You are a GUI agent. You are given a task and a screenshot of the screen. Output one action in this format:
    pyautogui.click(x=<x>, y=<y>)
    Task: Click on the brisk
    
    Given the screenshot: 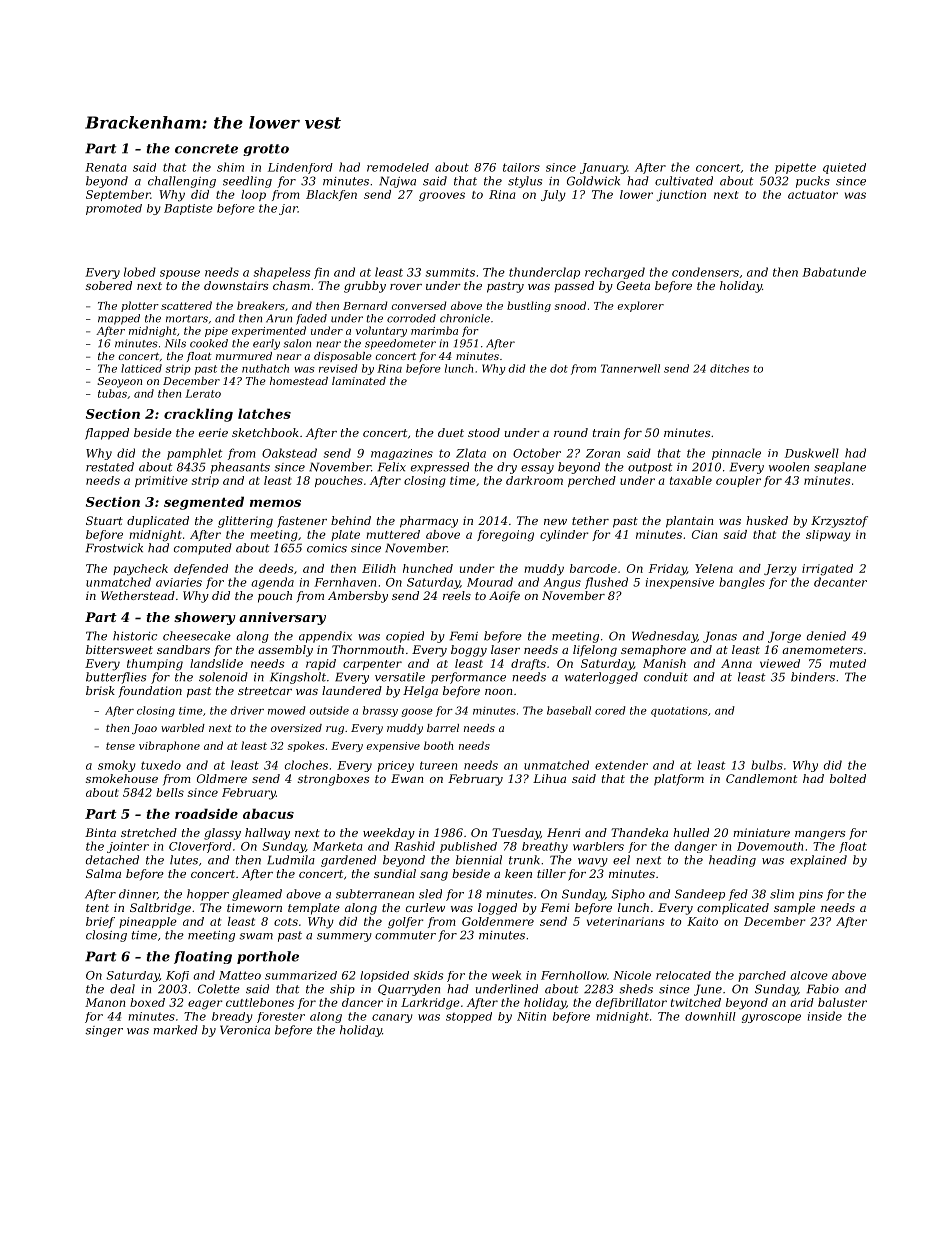 What is the action you would take?
    pyautogui.click(x=100, y=690)
